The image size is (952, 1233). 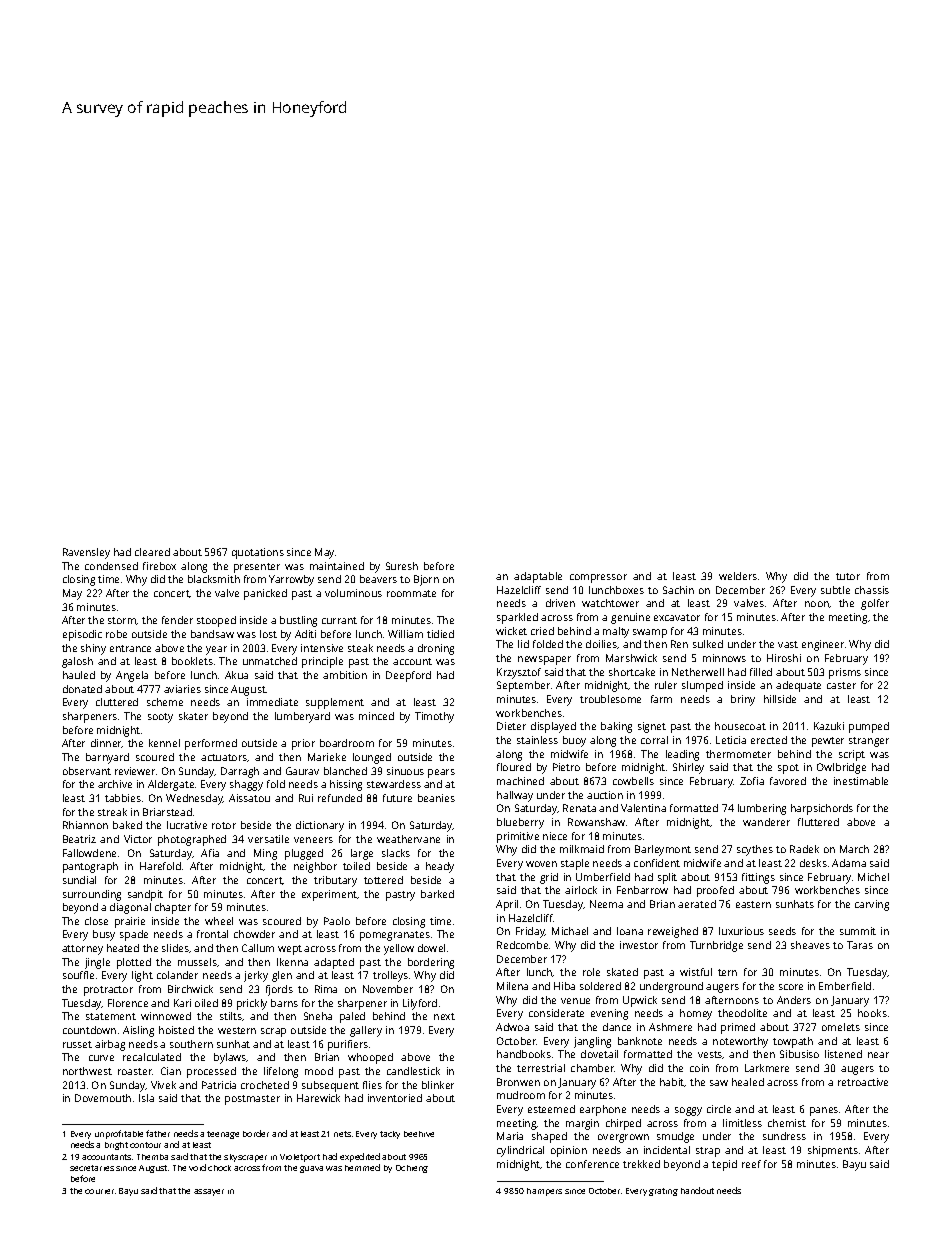 What do you see at coordinates (860, 945) in the screenshot?
I see `Taras` at bounding box center [860, 945].
